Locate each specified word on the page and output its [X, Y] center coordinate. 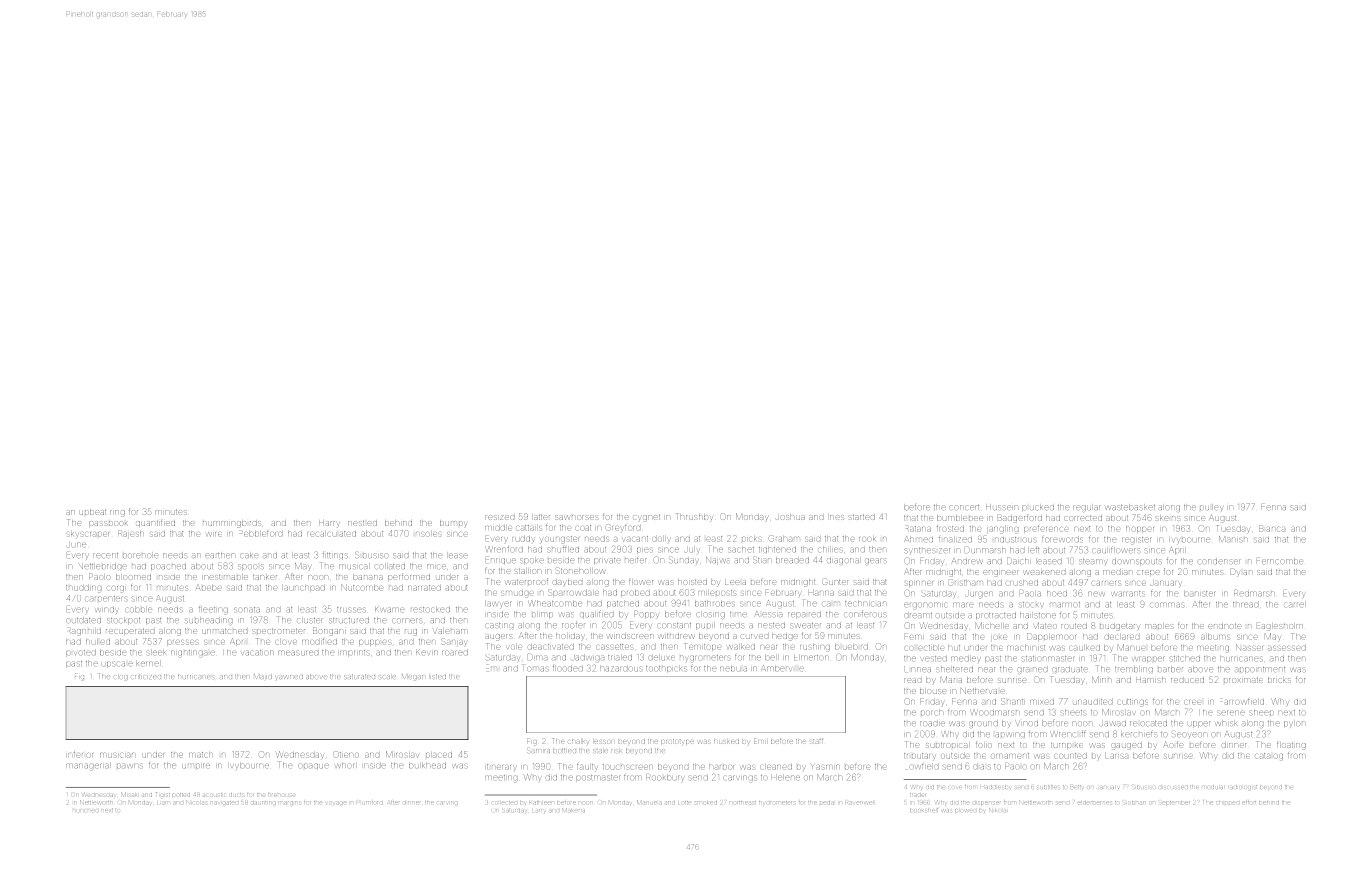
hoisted [692, 582]
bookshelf [924, 810]
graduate [1070, 670]
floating [1291, 746]
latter [542, 517]
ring [117, 513]
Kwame [390, 609]
